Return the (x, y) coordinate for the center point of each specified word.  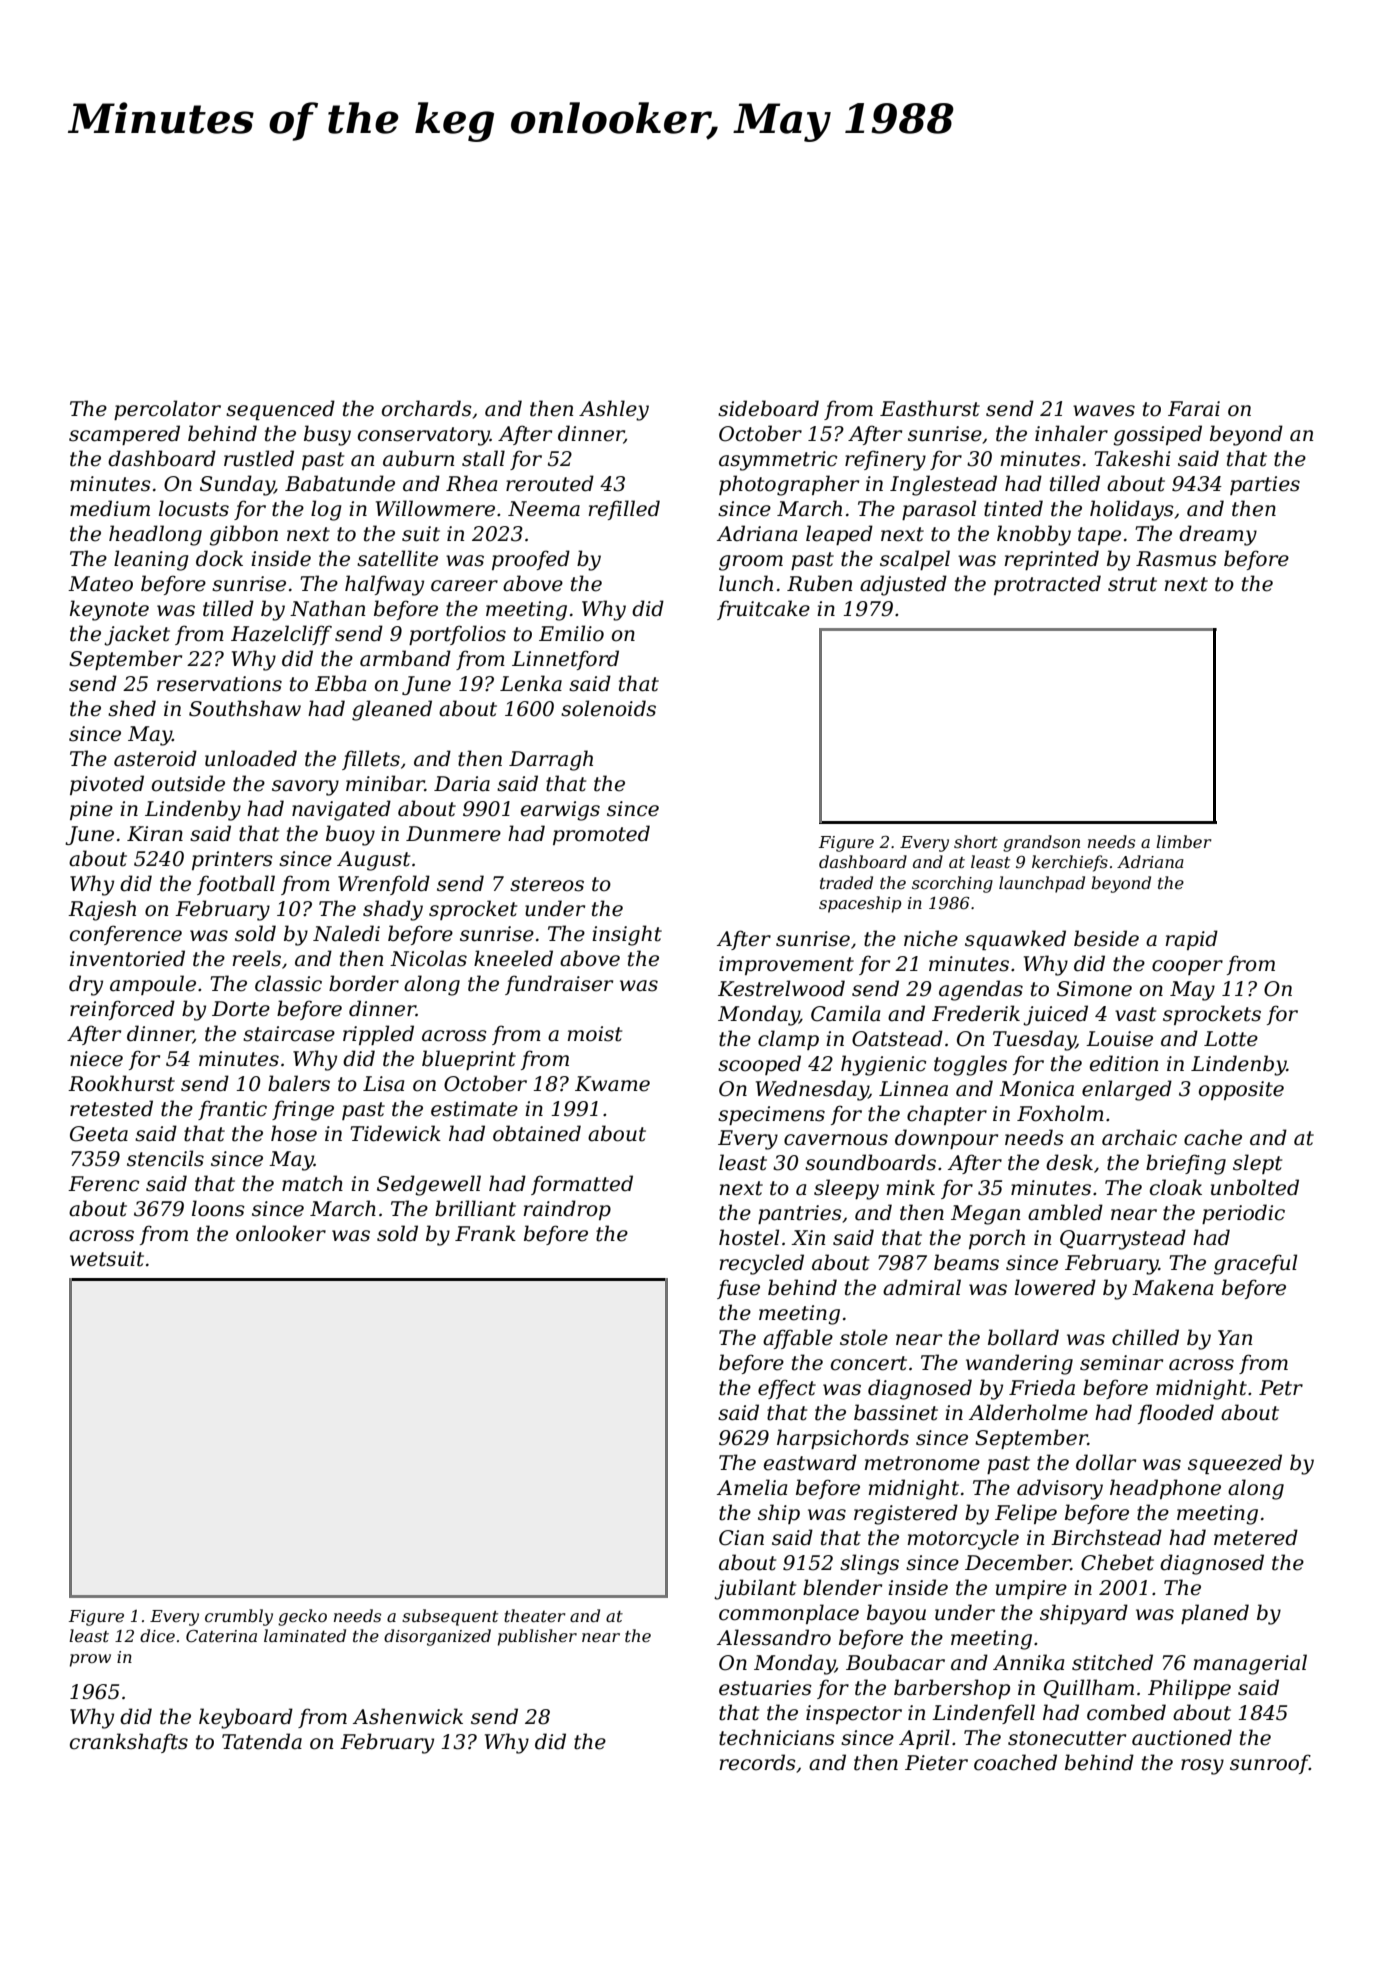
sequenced (280, 410)
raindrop (567, 1210)
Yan (1235, 1338)
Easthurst (930, 408)
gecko (302, 1617)
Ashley (614, 410)
